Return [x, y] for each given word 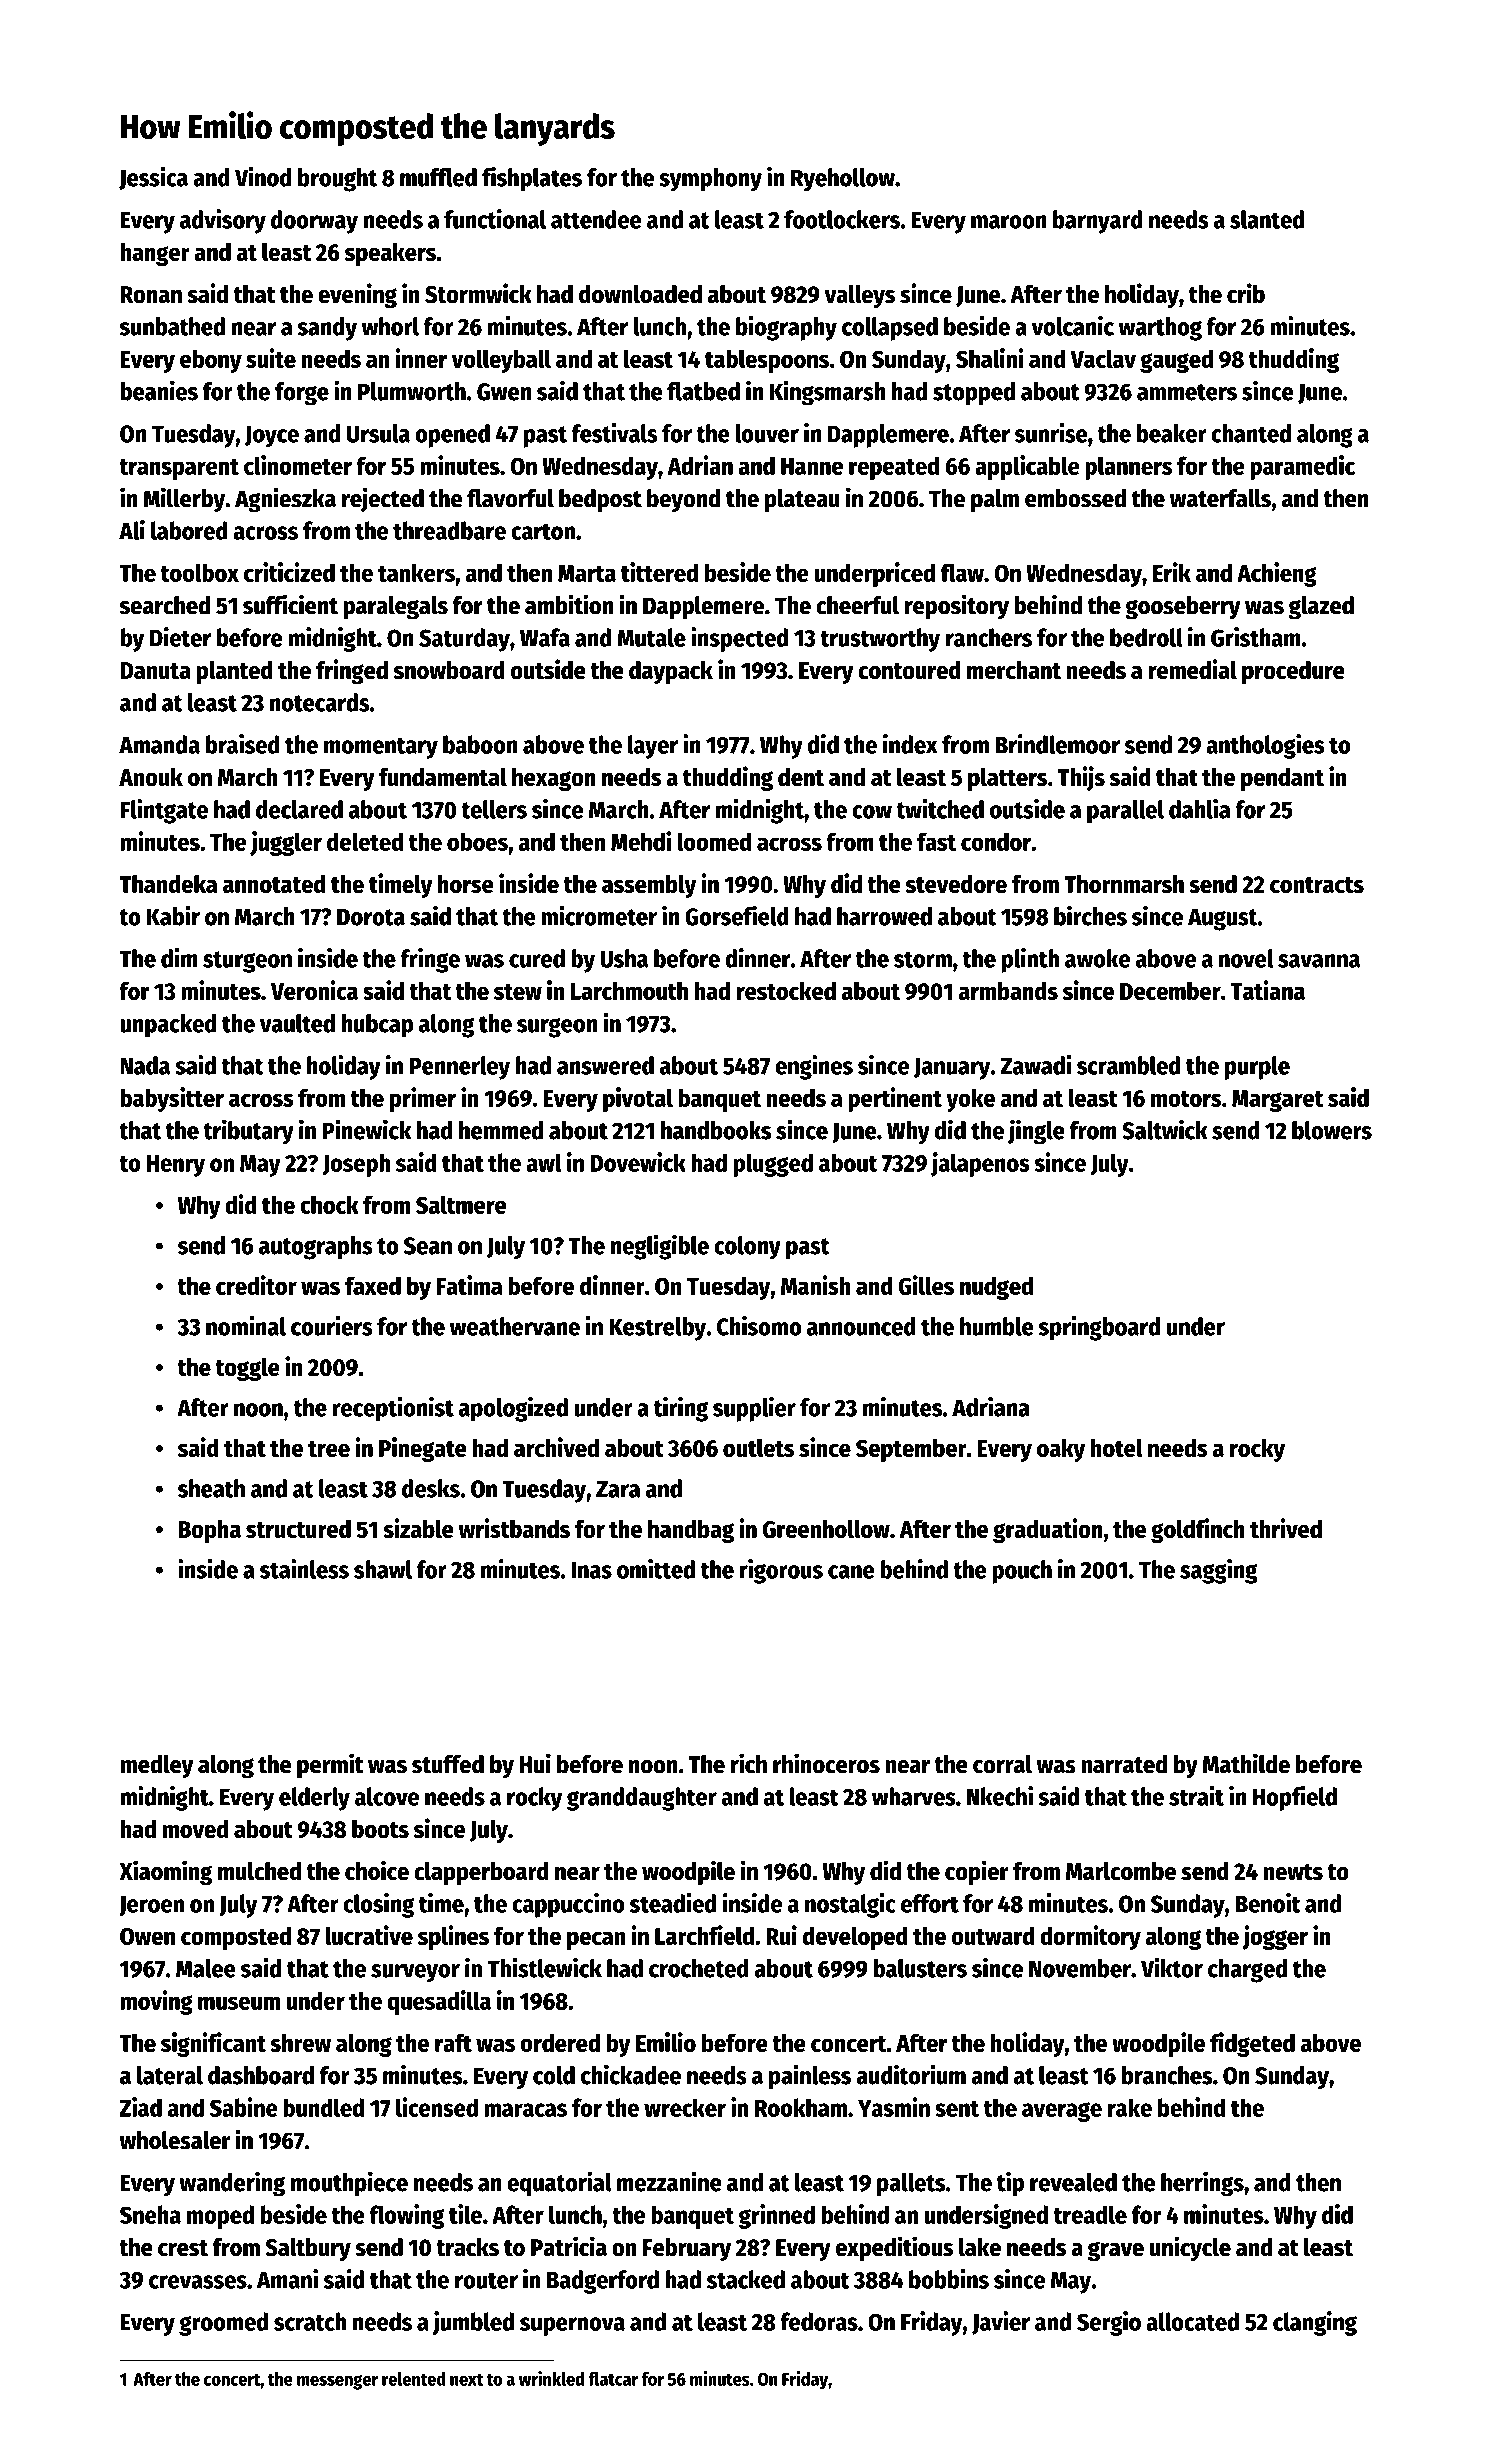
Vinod [263, 177]
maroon [1009, 222]
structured [298, 1529]
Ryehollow [843, 180]
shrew [300, 2042]
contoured [909, 670]
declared [299, 809]
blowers [1332, 1130]
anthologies [1265, 746]
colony [747, 1248]
